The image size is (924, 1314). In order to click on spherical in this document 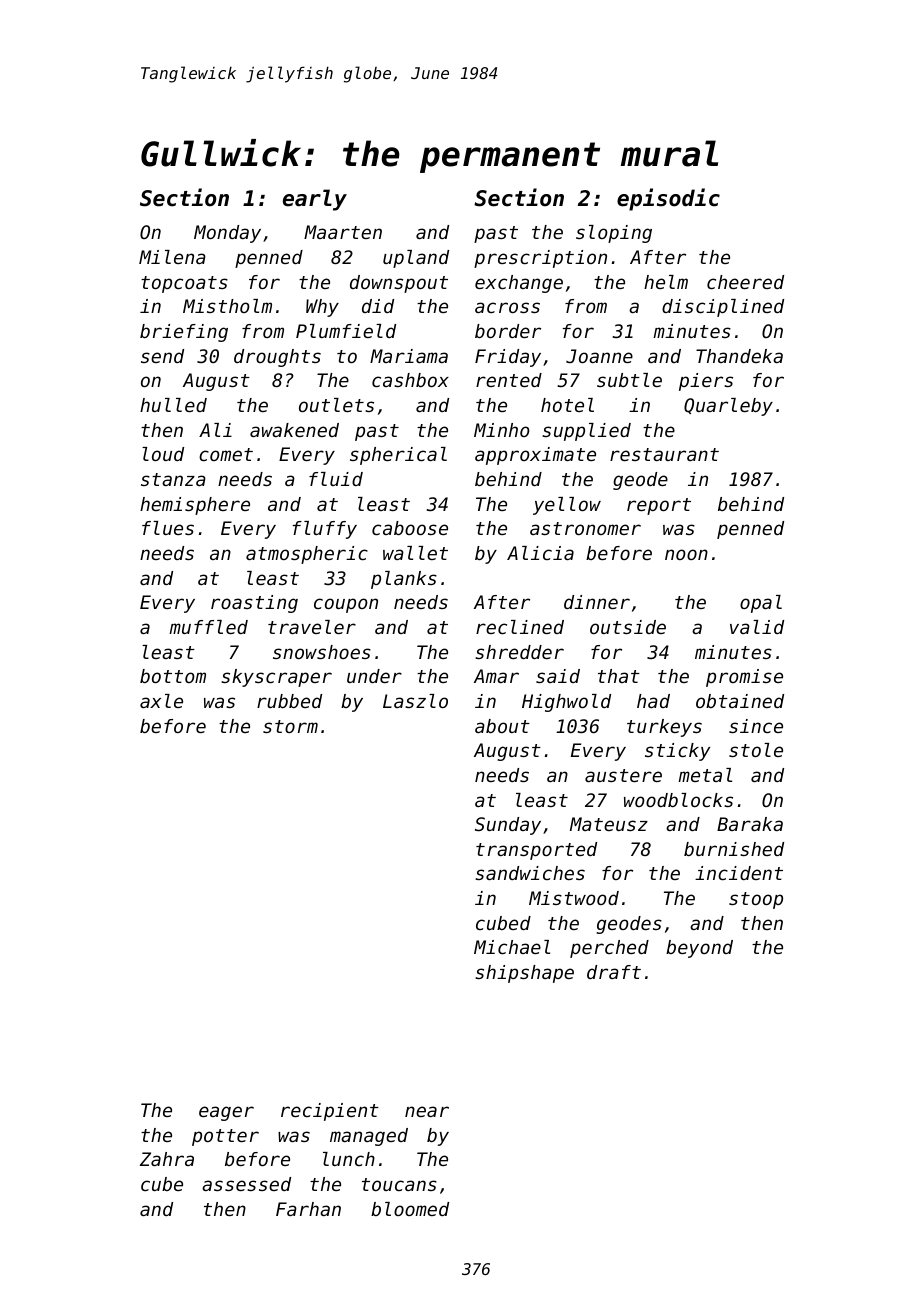, I will do `click(398, 456)`.
